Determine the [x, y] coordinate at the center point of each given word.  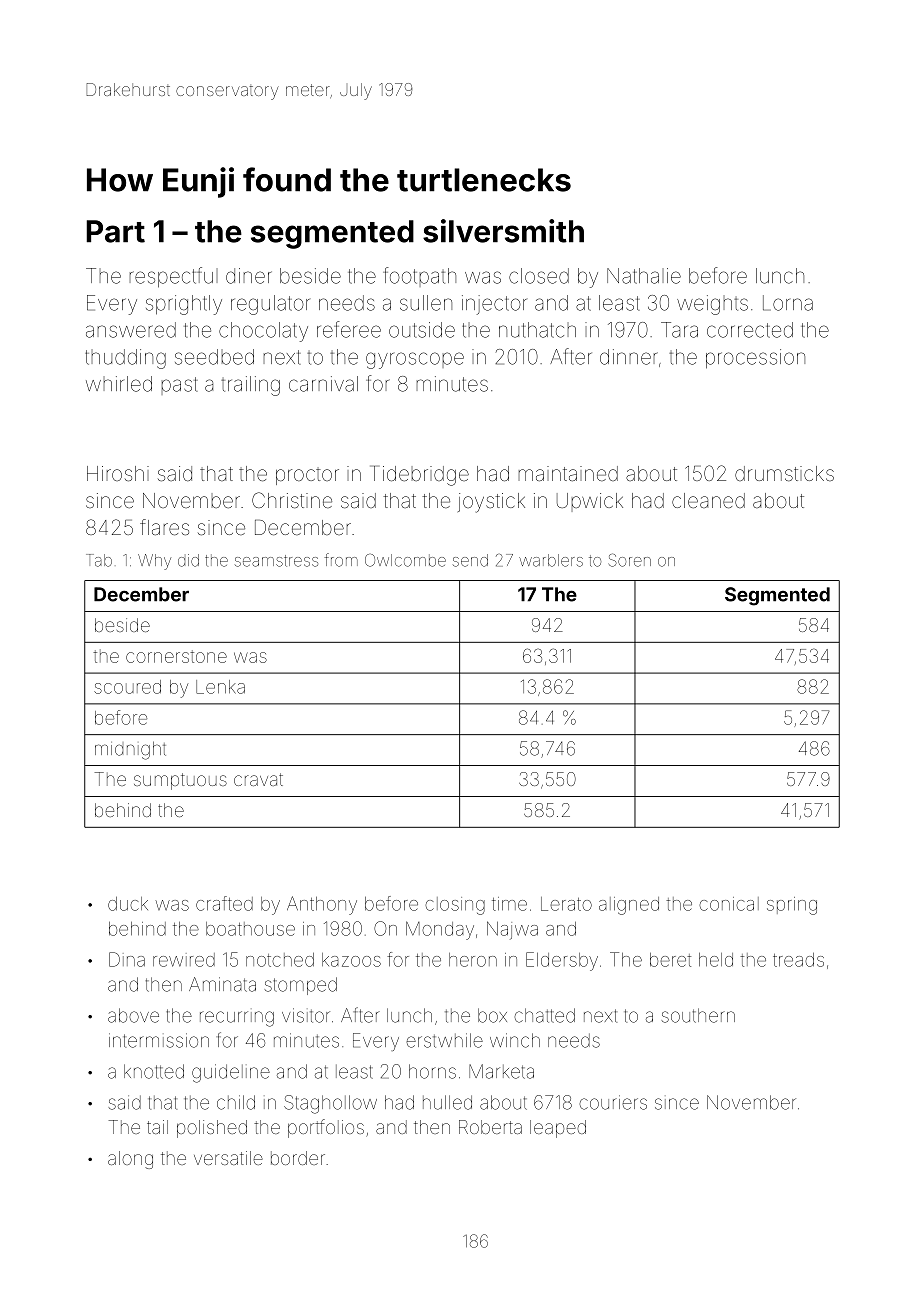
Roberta [490, 1127]
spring [792, 906]
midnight [130, 750]
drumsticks [784, 473]
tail [157, 1127]
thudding [125, 359]
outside [422, 330]
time [509, 904]
